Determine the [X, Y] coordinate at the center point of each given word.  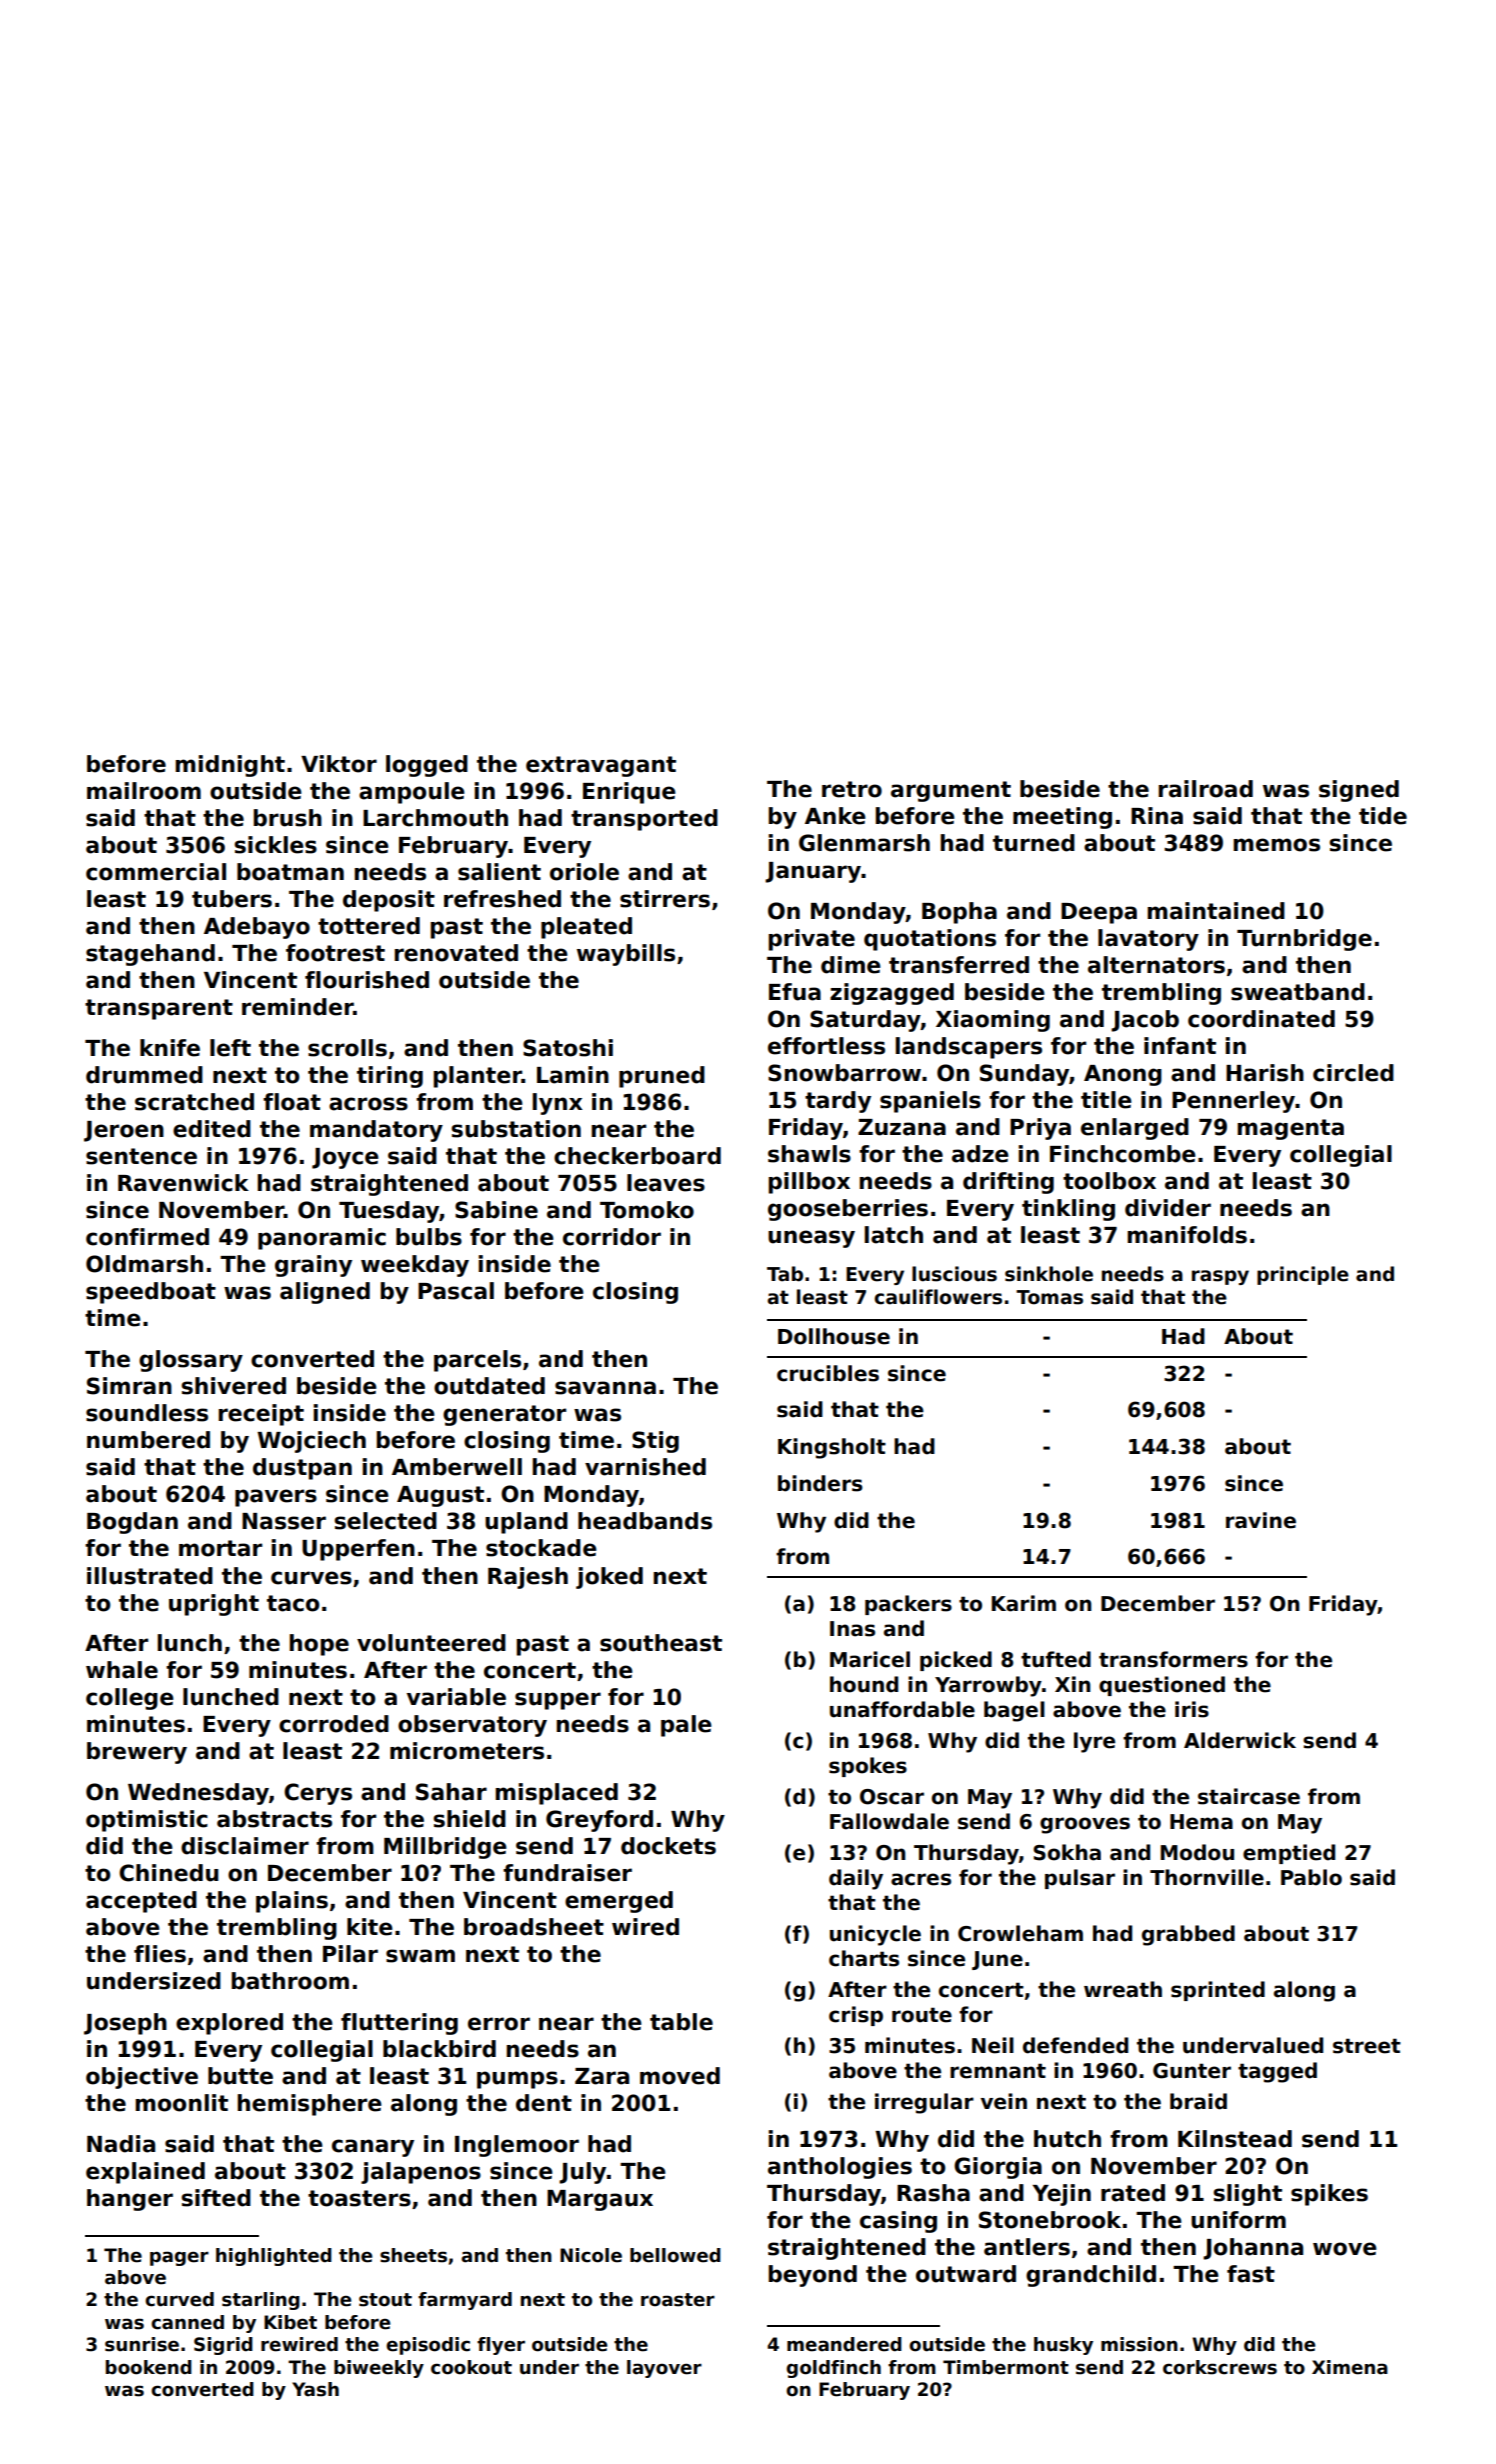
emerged [619, 1902]
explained [145, 2173]
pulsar [1080, 1879]
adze [980, 1154]
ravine [1261, 1520]
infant [1180, 1046]
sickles [275, 845]
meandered [844, 2344]
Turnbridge [1304, 940]
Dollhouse [834, 1336]
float [292, 1102]
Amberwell [457, 1467]
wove [1345, 2249]
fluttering [399, 2024]
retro [852, 789]
